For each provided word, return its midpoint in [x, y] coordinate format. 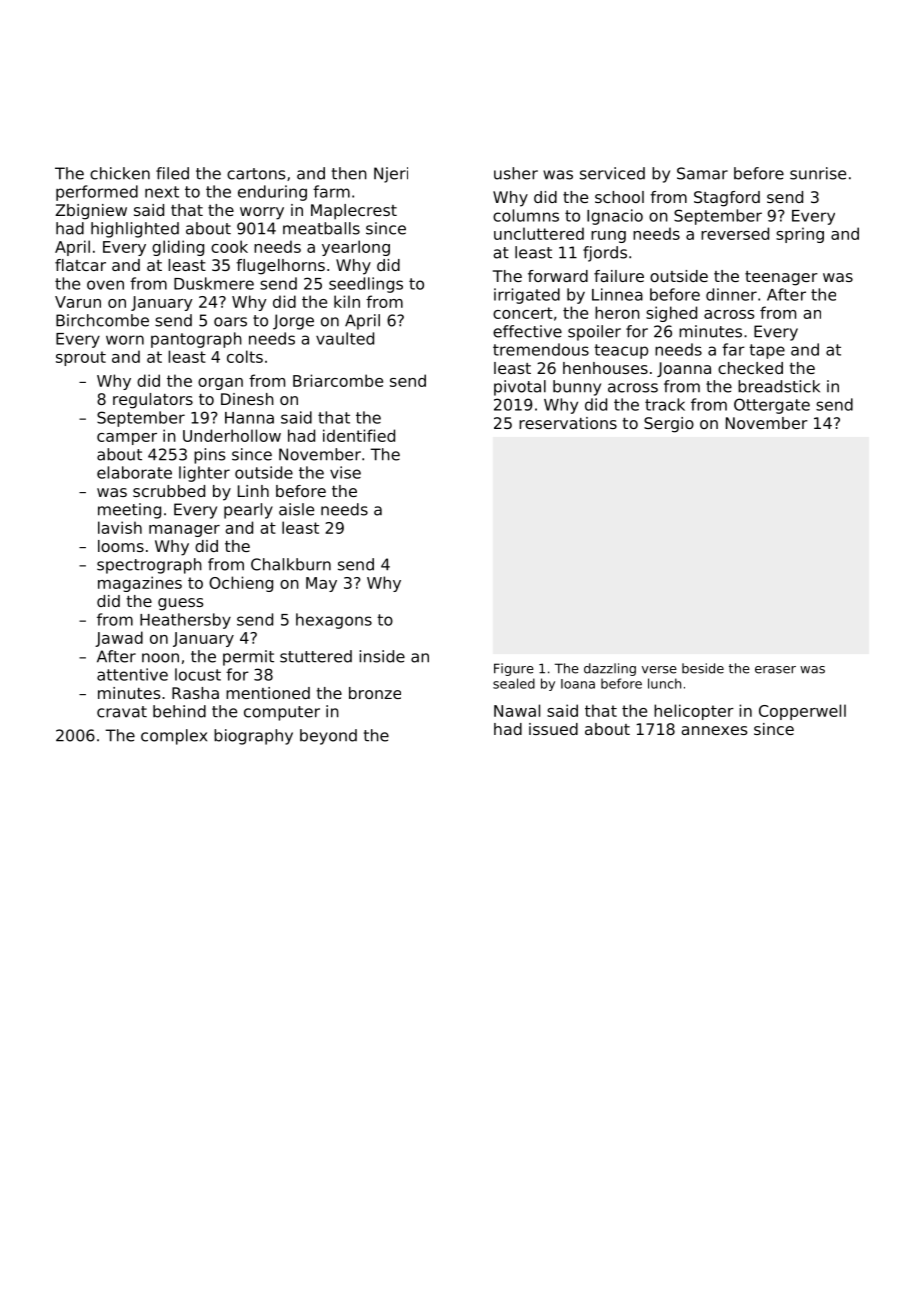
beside [703, 668]
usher [516, 173]
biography [253, 737]
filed [172, 173]
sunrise [818, 173]
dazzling [610, 669]
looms [121, 546]
